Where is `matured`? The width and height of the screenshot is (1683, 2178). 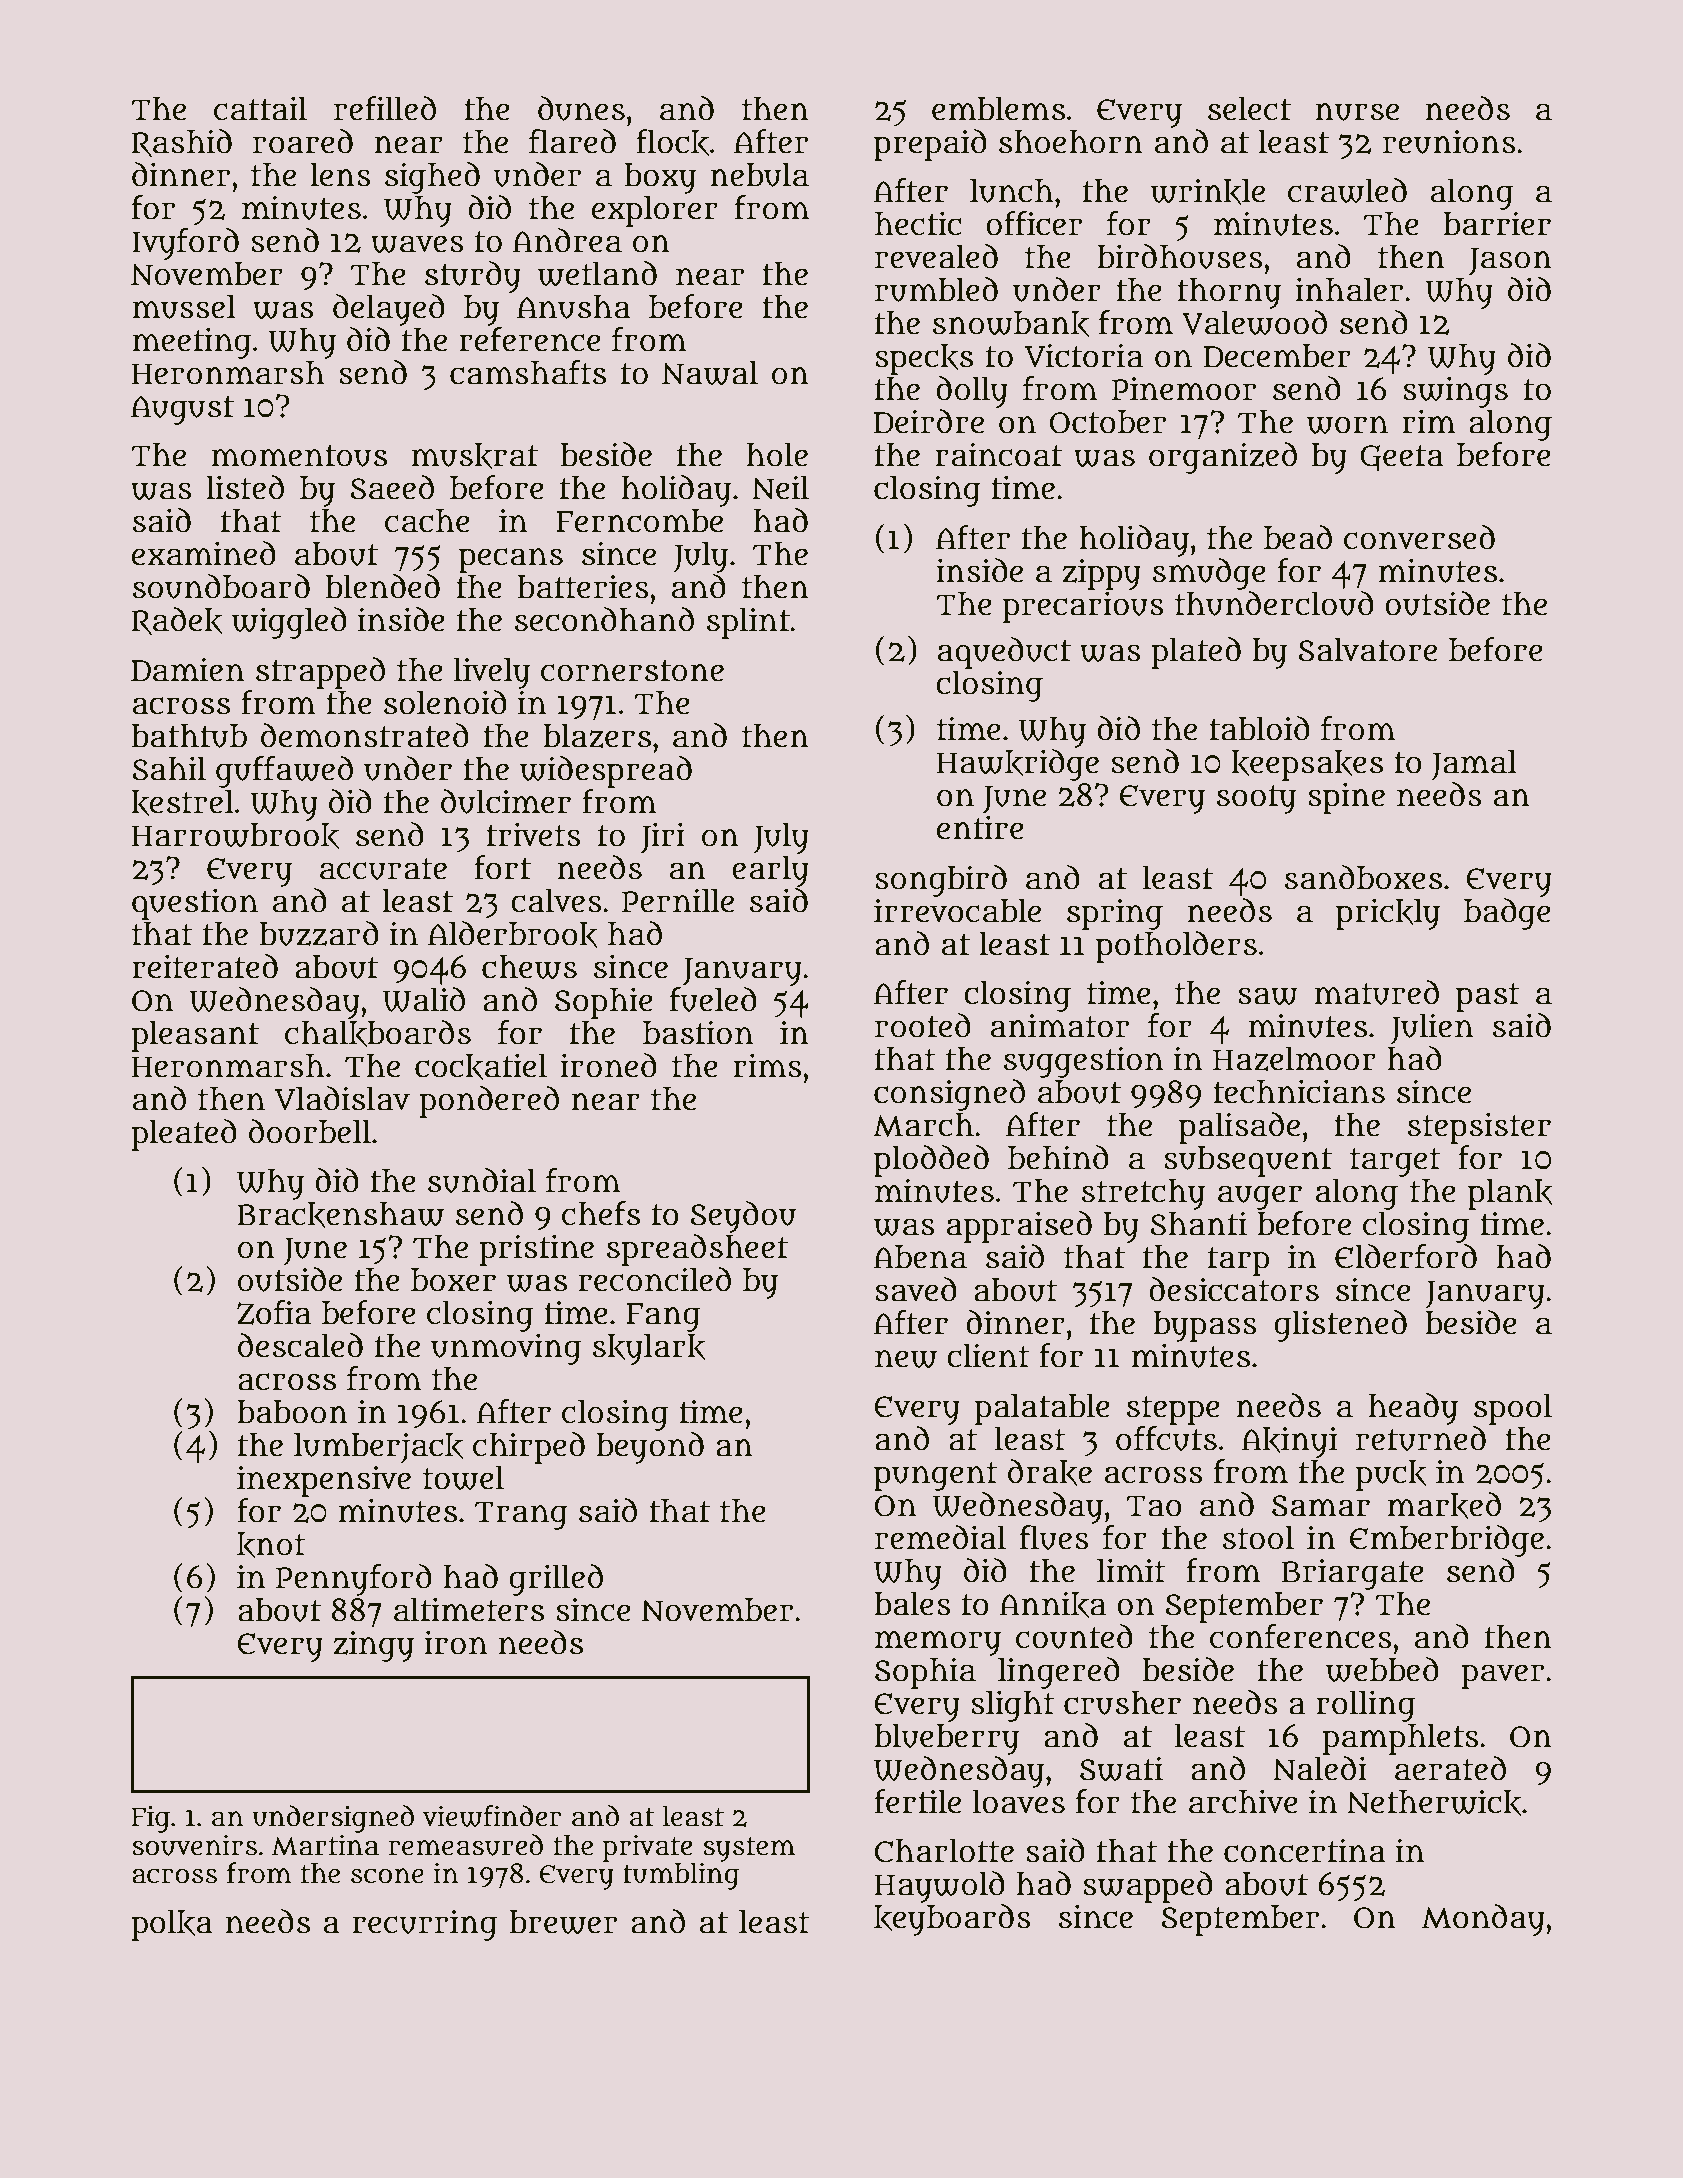 matured is located at coordinates (1376, 992).
